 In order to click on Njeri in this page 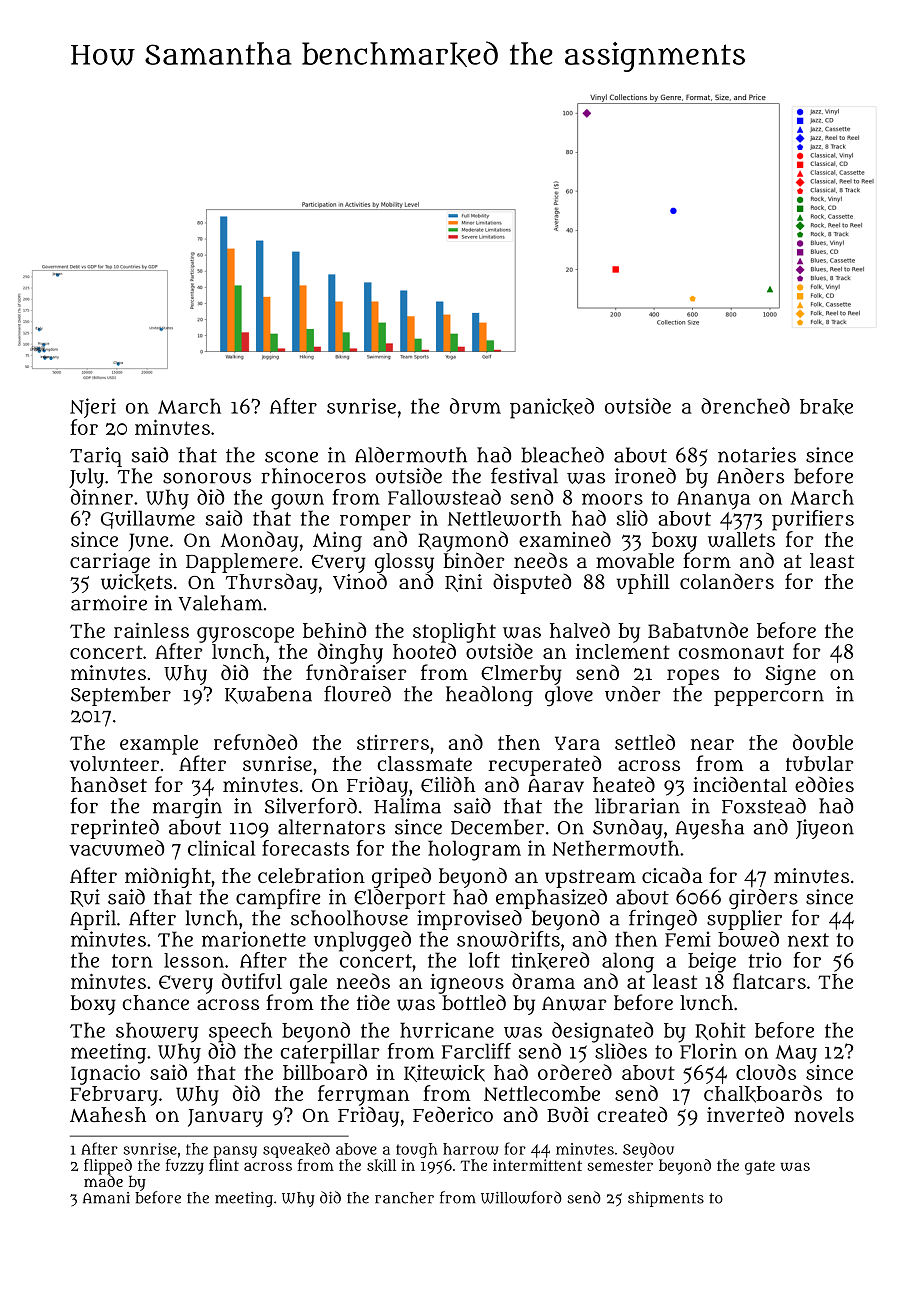, I will do `click(93, 408)`.
